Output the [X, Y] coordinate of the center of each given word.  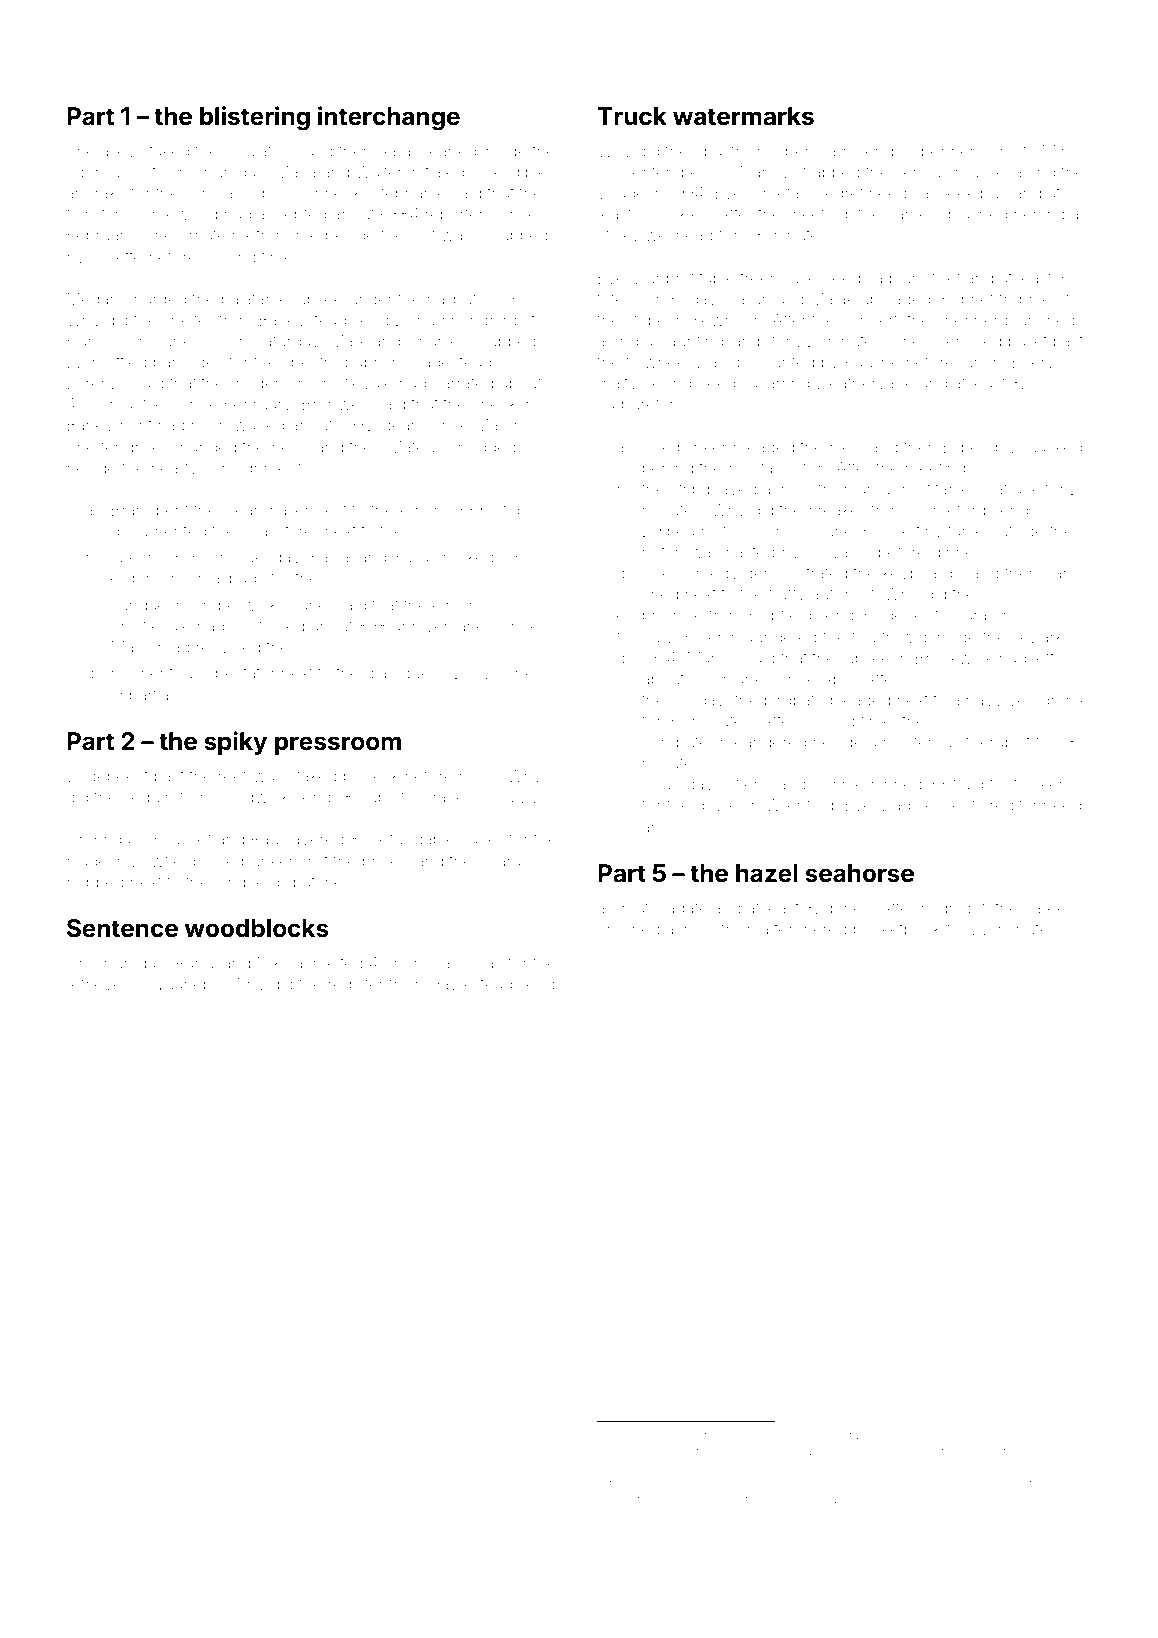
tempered [811, 931]
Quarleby [187, 985]
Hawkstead [471, 984]
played [732, 491]
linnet [625, 1499]
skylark [1037, 639]
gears [403, 428]
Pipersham [811, 152]
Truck [632, 116]
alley [118, 153]
